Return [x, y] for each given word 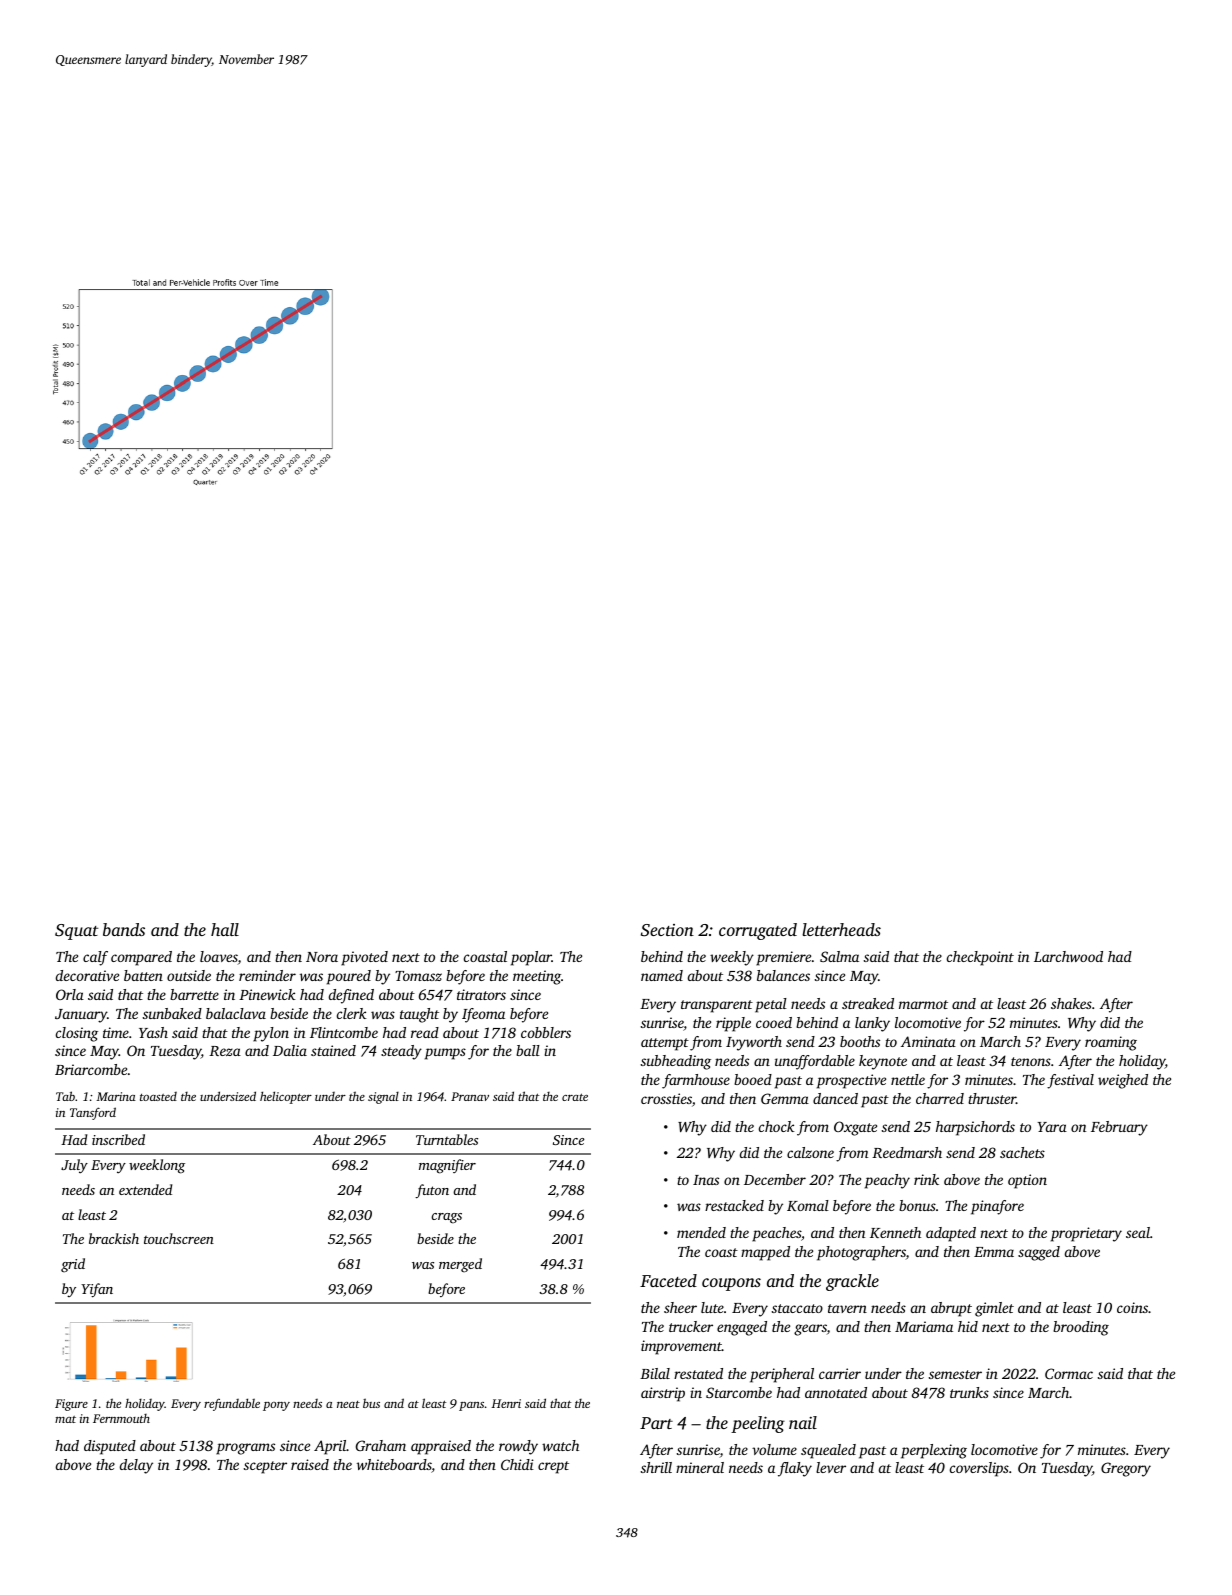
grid [73, 1265]
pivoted [364, 958]
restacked [734, 1205]
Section [667, 930]
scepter [265, 1467]
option [1027, 1181]
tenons [1031, 1061]
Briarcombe [91, 1069]
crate [575, 1097]
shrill [656, 1467]
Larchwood [1068, 956]
